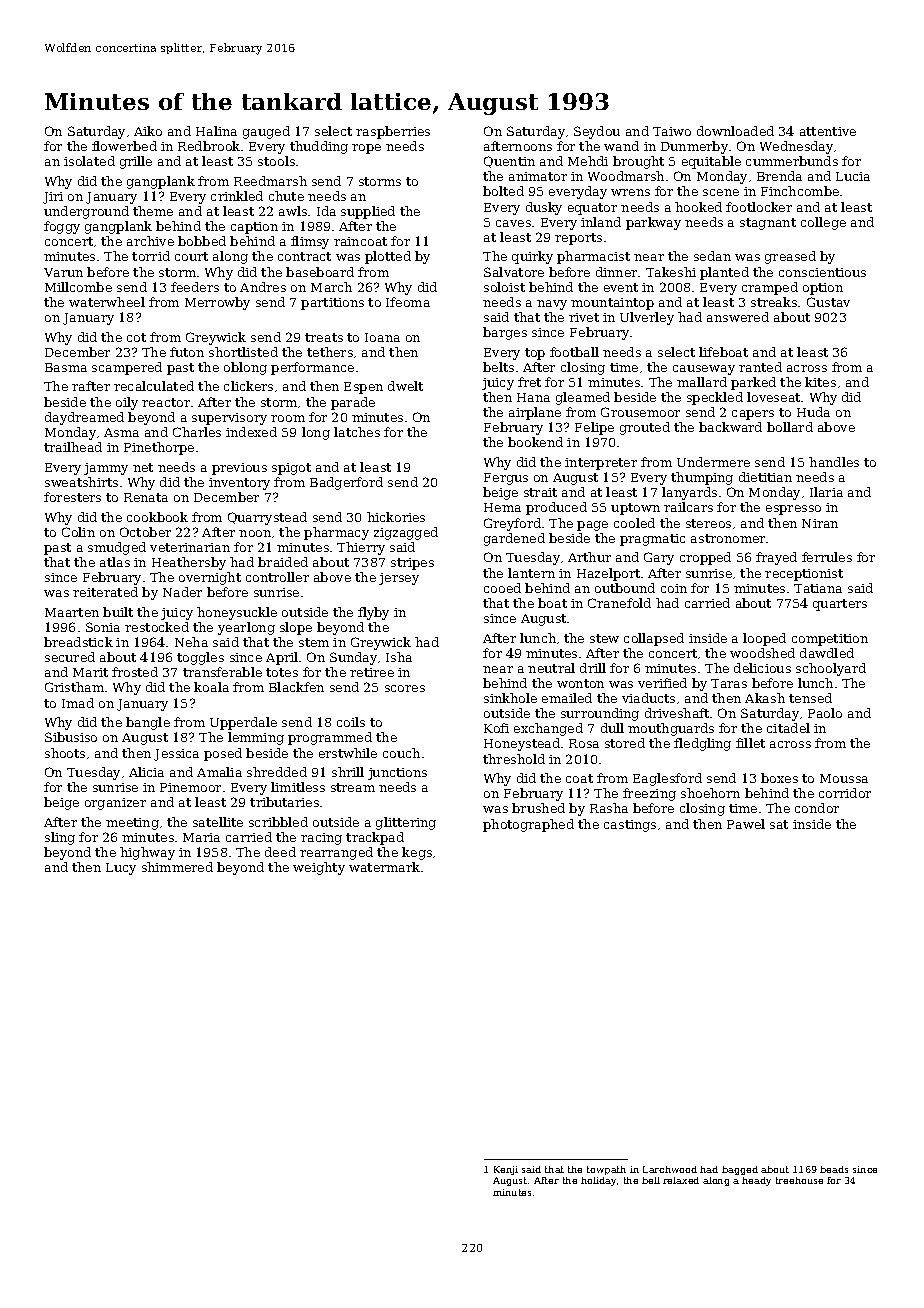 The height and width of the screenshot is (1308, 924). What do you see at coordinates (393, 132) in the screenshot?
I see `raspberries` at bounding box center [393, 132].
